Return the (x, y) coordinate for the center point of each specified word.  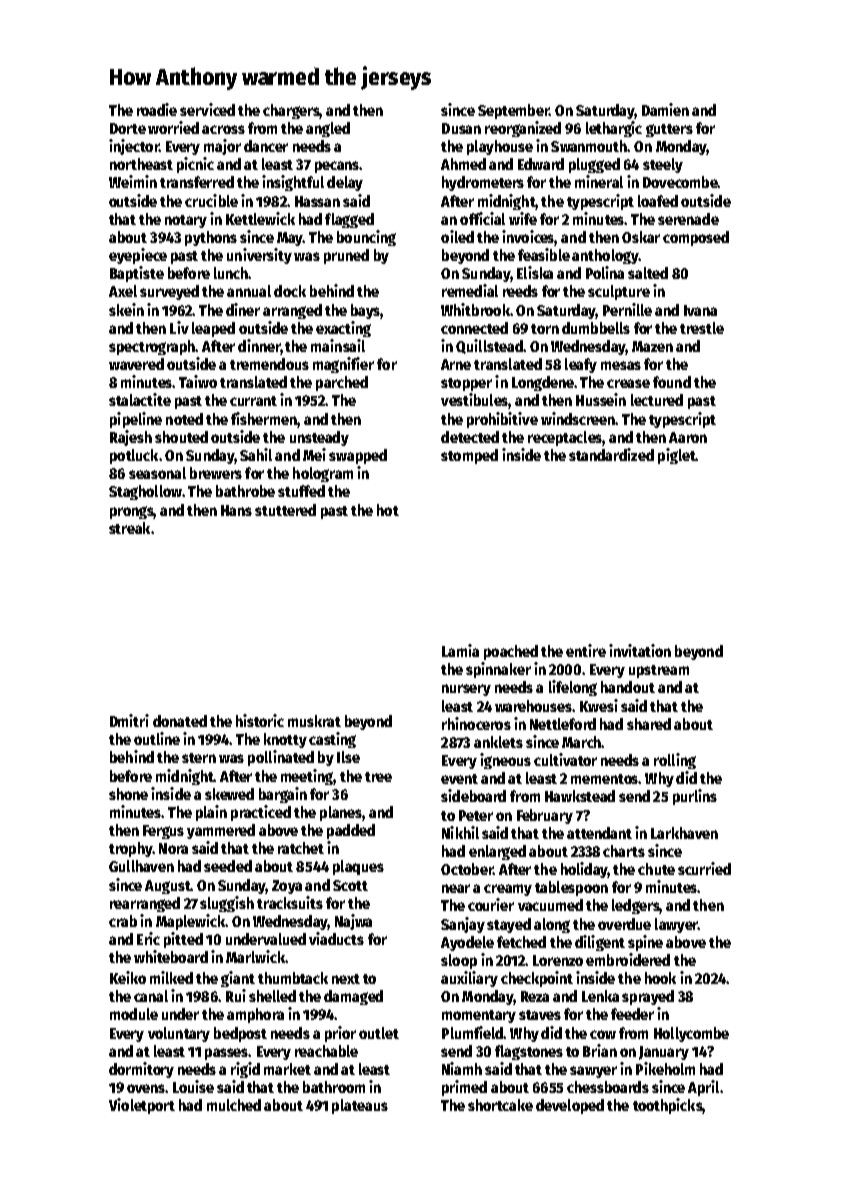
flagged (349, 220)
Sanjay (463, 925)
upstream (659, 671)
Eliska (535, 272)
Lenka (600, 996)
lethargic (614, 129)
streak (129, 528)
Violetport (142, 1106)
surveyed (169, 292)
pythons (211, 238)
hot (388, 510)
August (168, 887)
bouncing (366, 238)
